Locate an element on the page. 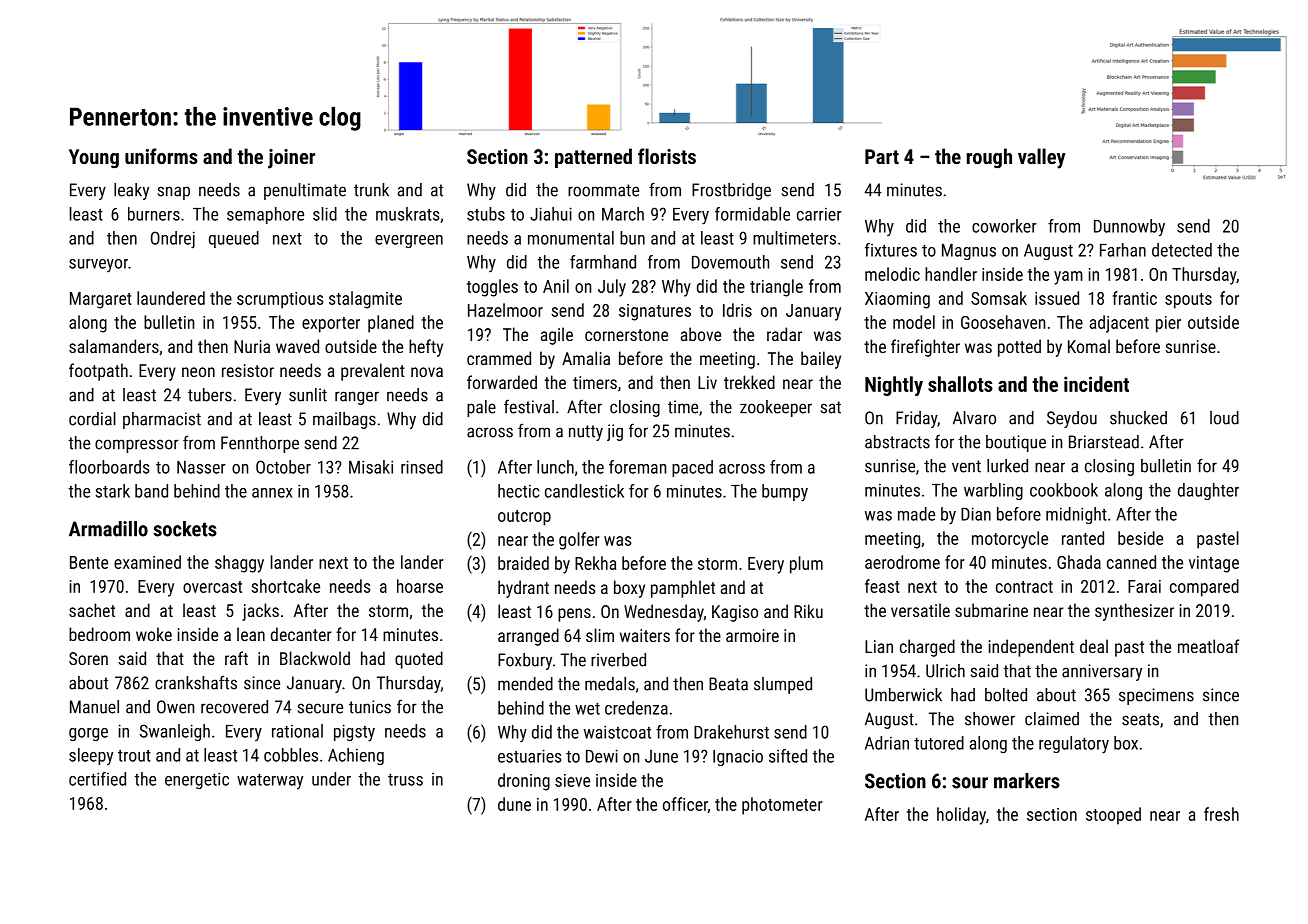 The width and height of the image is (1308, 924). potted is located at coordinates (1019, 348).
